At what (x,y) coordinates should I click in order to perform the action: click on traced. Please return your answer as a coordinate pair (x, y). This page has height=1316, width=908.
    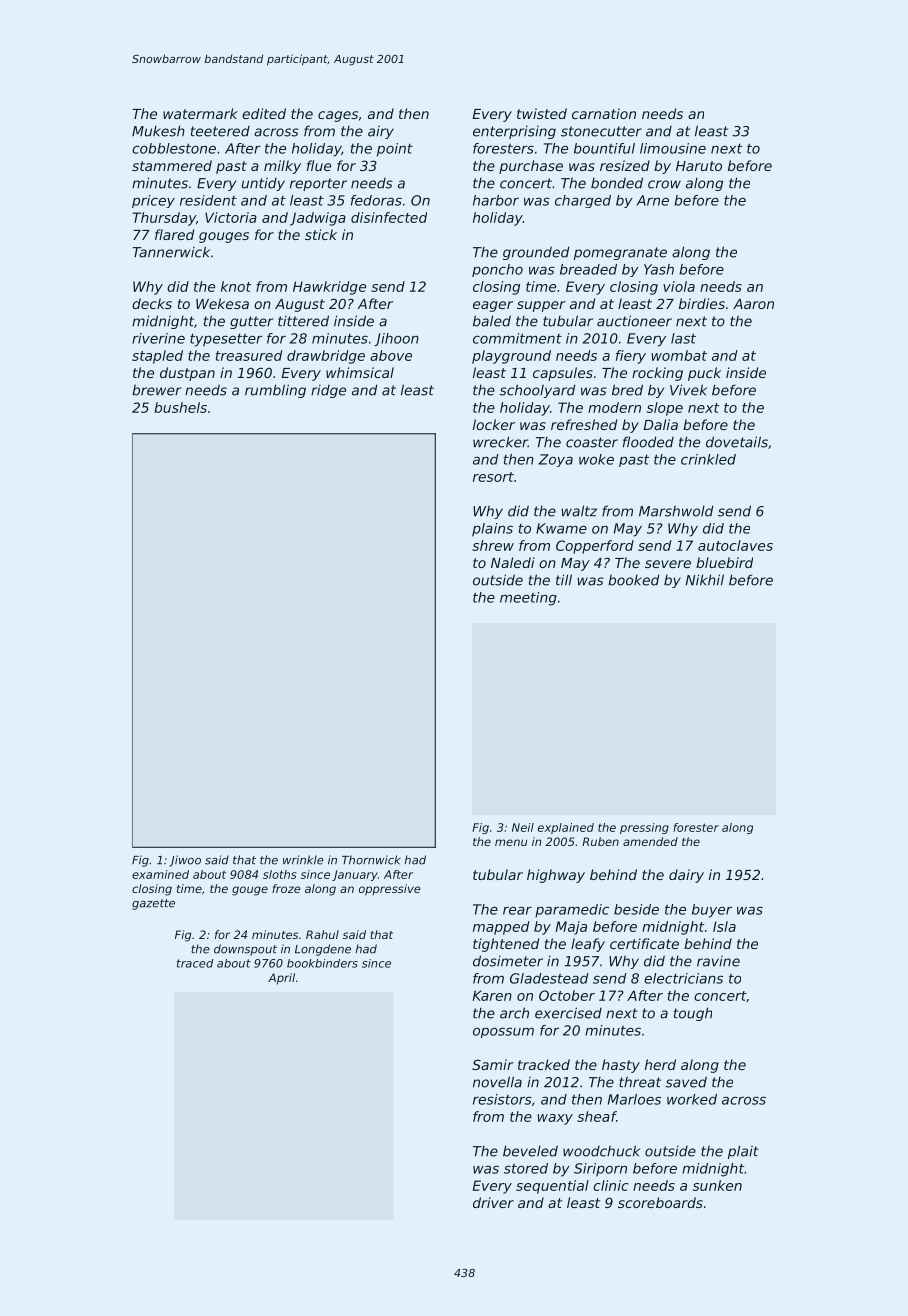
    Looking at the image, I should click on (195, 963).
